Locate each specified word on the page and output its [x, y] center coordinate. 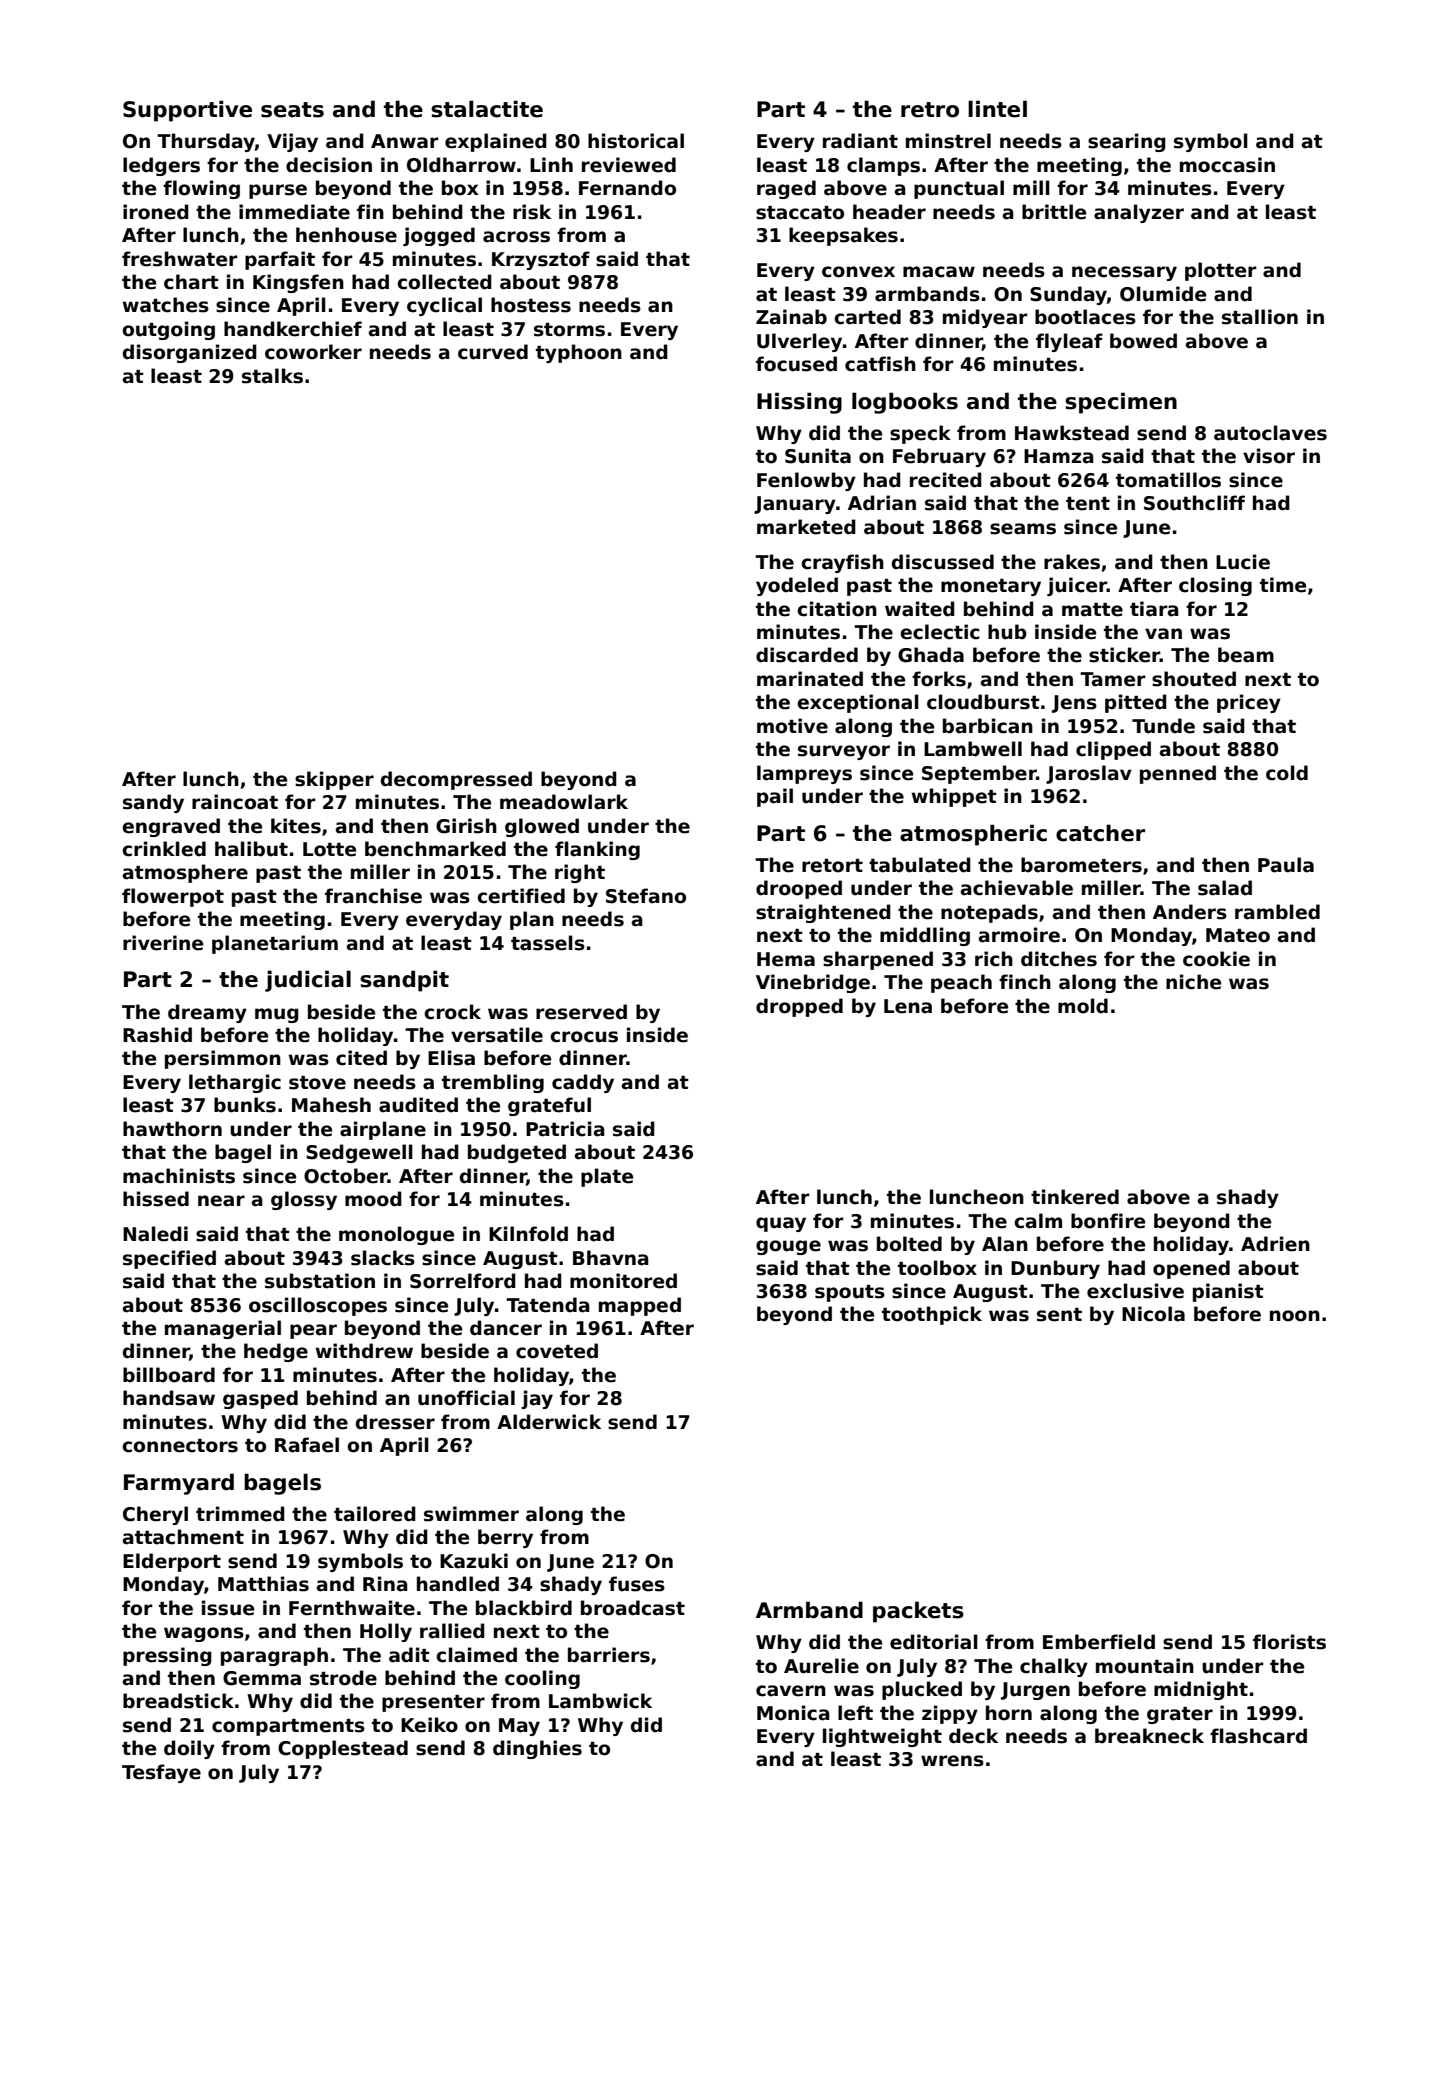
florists [1289, 1642]
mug [277, 1015]
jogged [439, 236]
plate [607, 1177]
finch [1025, 982]
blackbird [524, 1608]
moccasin [1227, 165]
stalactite [487, 109]
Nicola [1153, 1314]
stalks [272, 376]
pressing [167, 1656]
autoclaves [1270, 433]
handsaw [169, 1398]
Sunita [818, 456]
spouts [850, 1293]
